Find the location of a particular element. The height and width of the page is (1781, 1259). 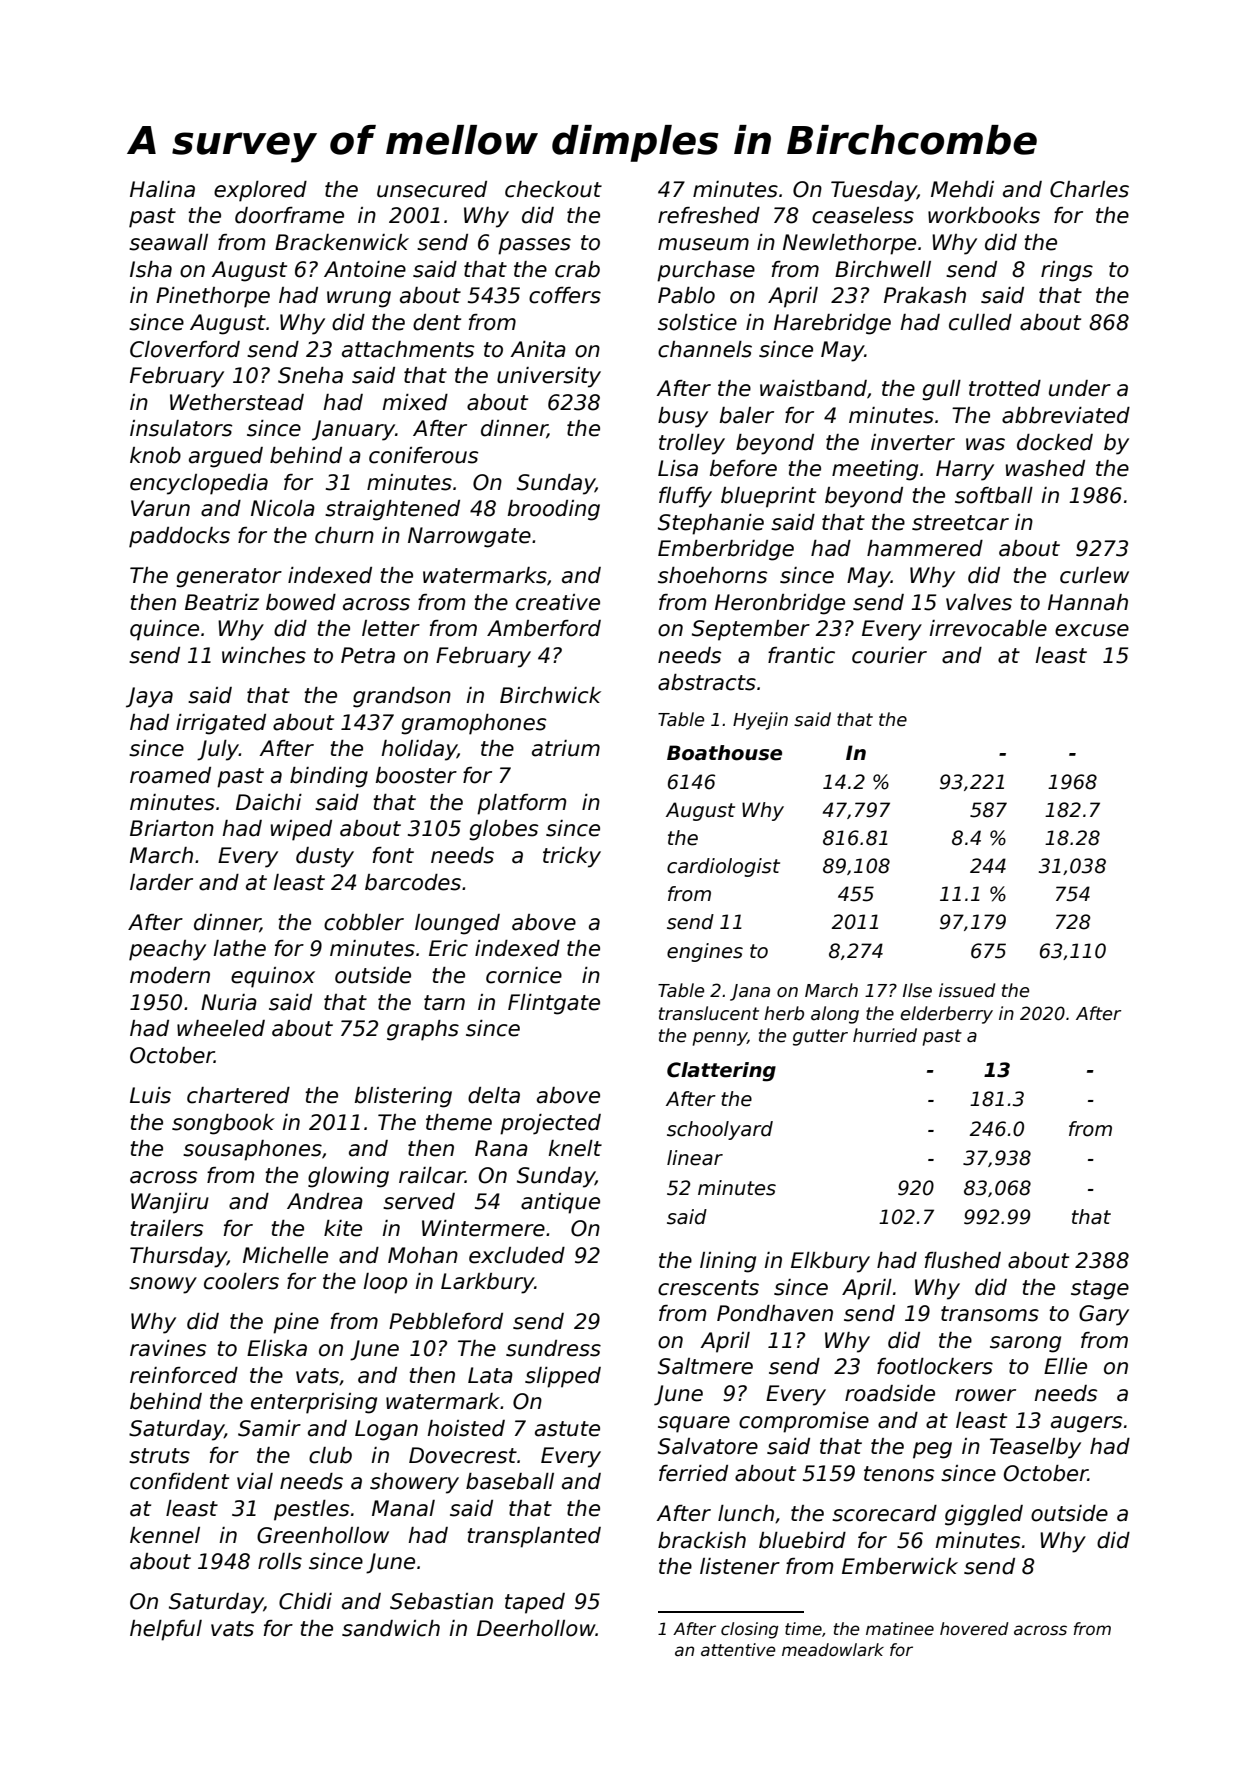

sandwich is located at coordinates (391, 1628).
